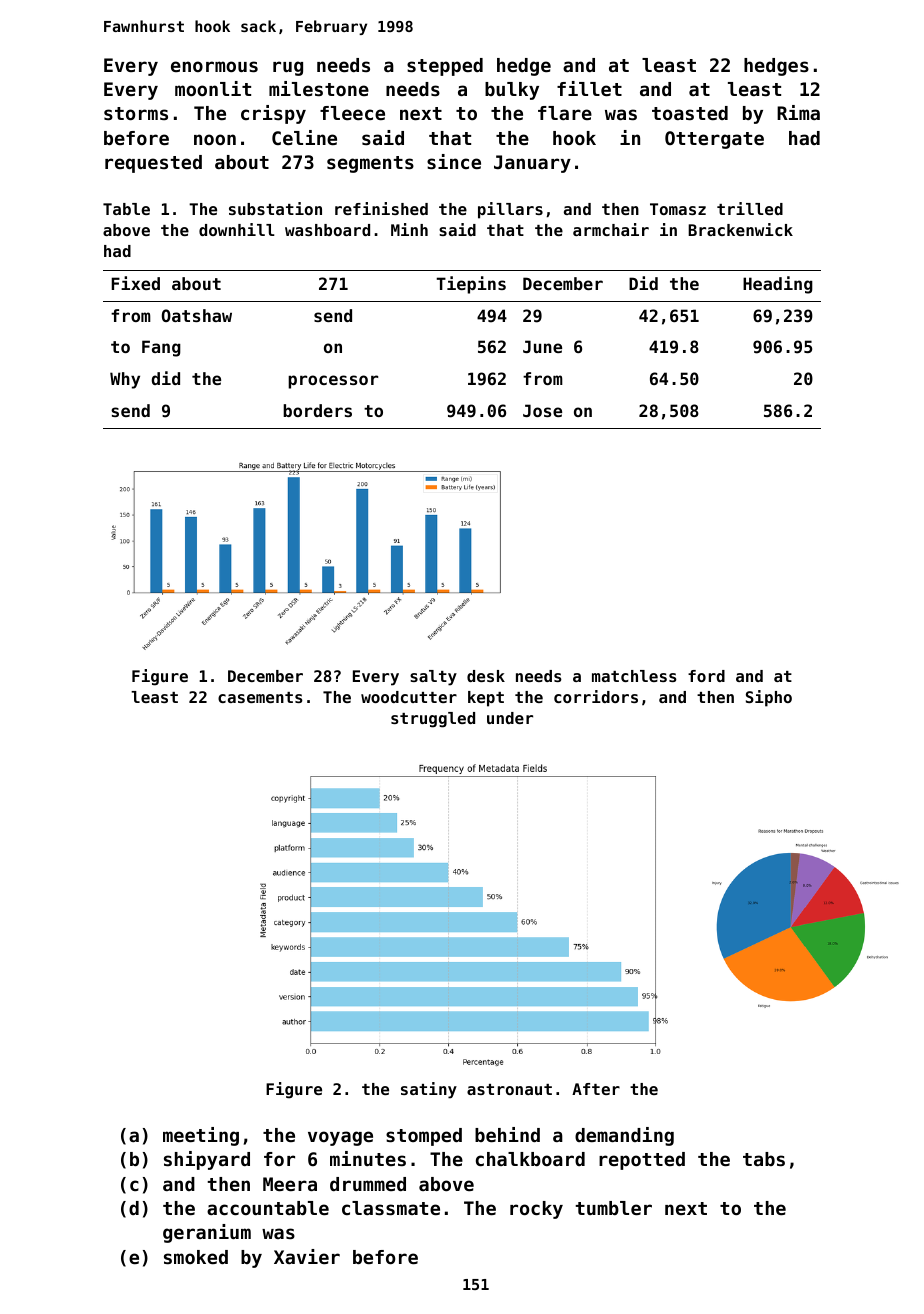  I want to click on downhill, so click(237, 229).
